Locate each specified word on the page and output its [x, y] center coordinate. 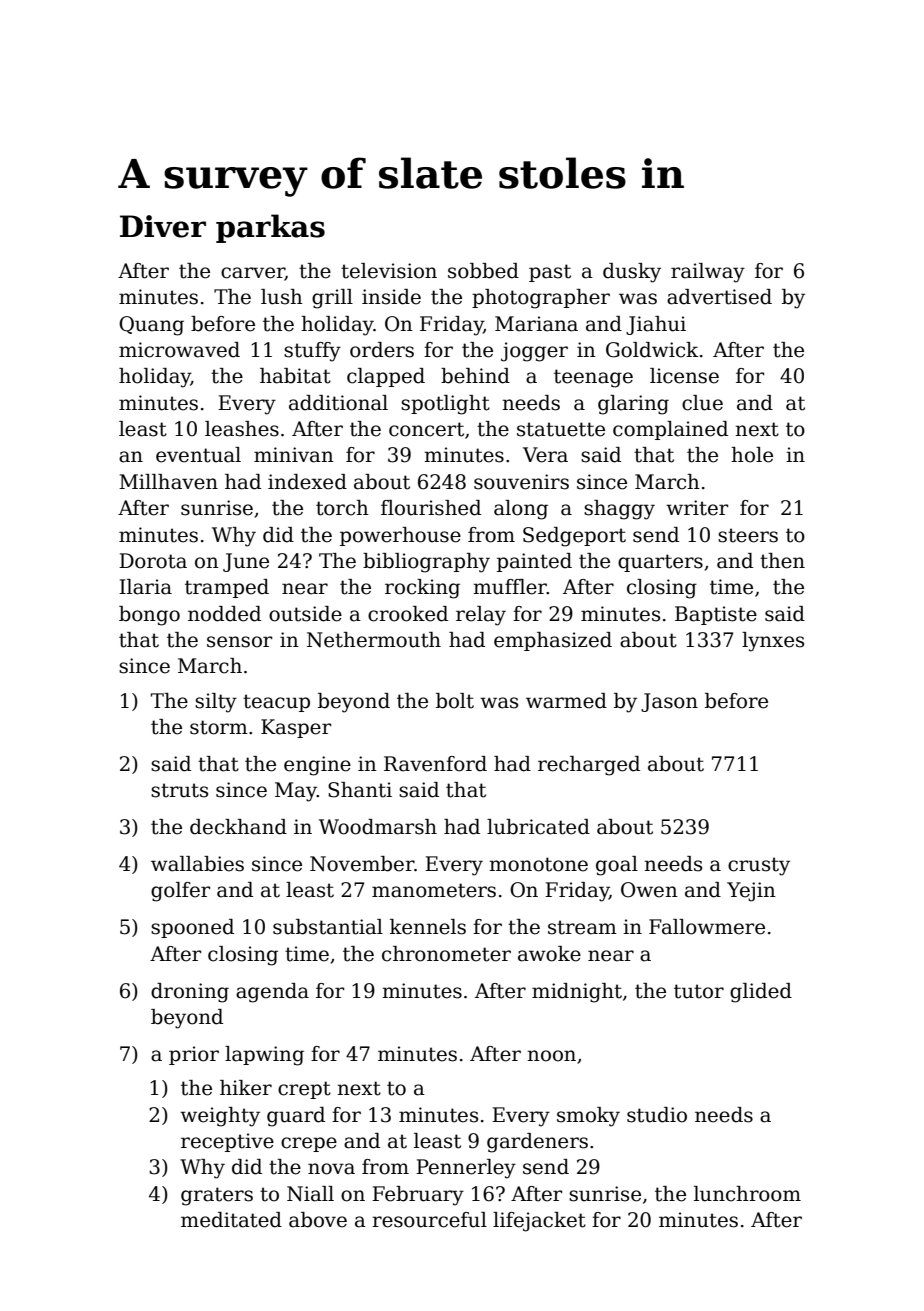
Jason [669, 702]
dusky [632, 273]
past [550, 273]
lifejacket [539, 1222]
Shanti [360, 790]
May [296, 792]
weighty [220, 1117]
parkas [270, 228]
